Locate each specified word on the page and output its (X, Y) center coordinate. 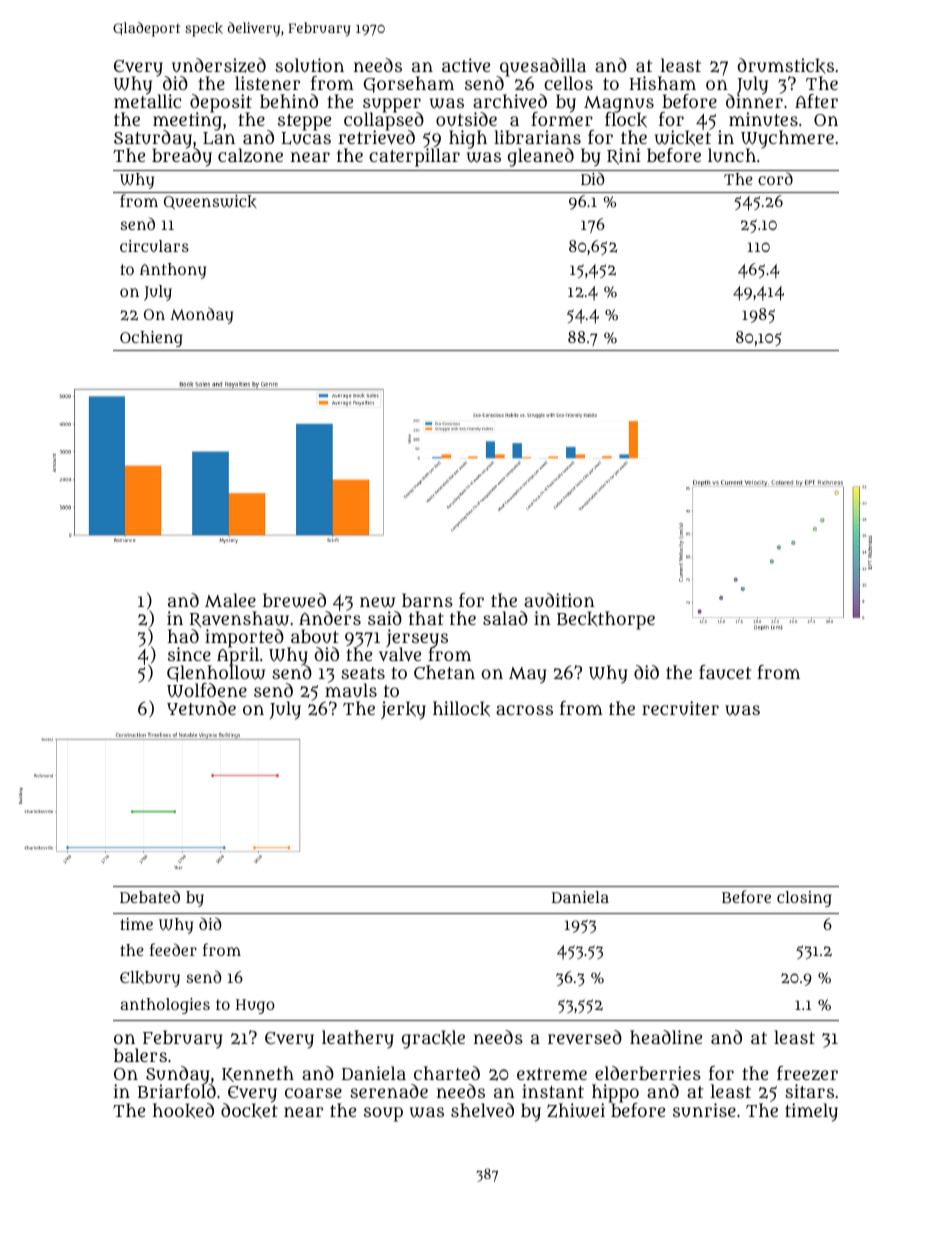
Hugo (255, 1006)
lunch (732, 155)
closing (804, 899)
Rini (624, 156)
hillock (461, 709)
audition (559, 600)
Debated (150, 896)
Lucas (306, 138)
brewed (294, 600)
